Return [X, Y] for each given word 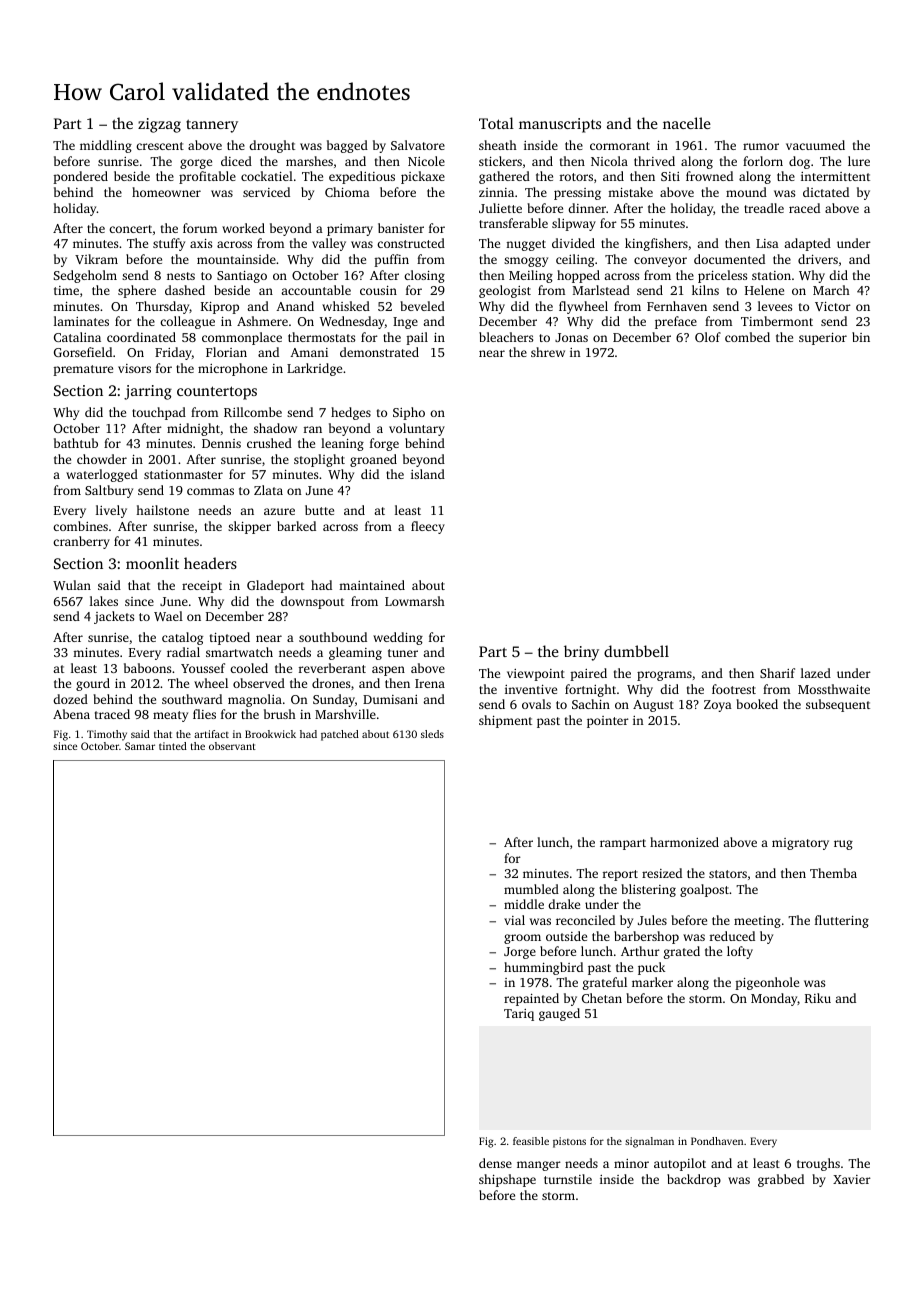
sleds [432, 734]
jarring [148, 392]
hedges [351, 413]
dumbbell [636, 651]
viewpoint [536, 675]
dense [495, 1163]
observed [259, 683]
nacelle [687, 123]
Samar [140, 746]
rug [843, 845]
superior [823, 339]
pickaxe [423, 177]
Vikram [96, 259]
